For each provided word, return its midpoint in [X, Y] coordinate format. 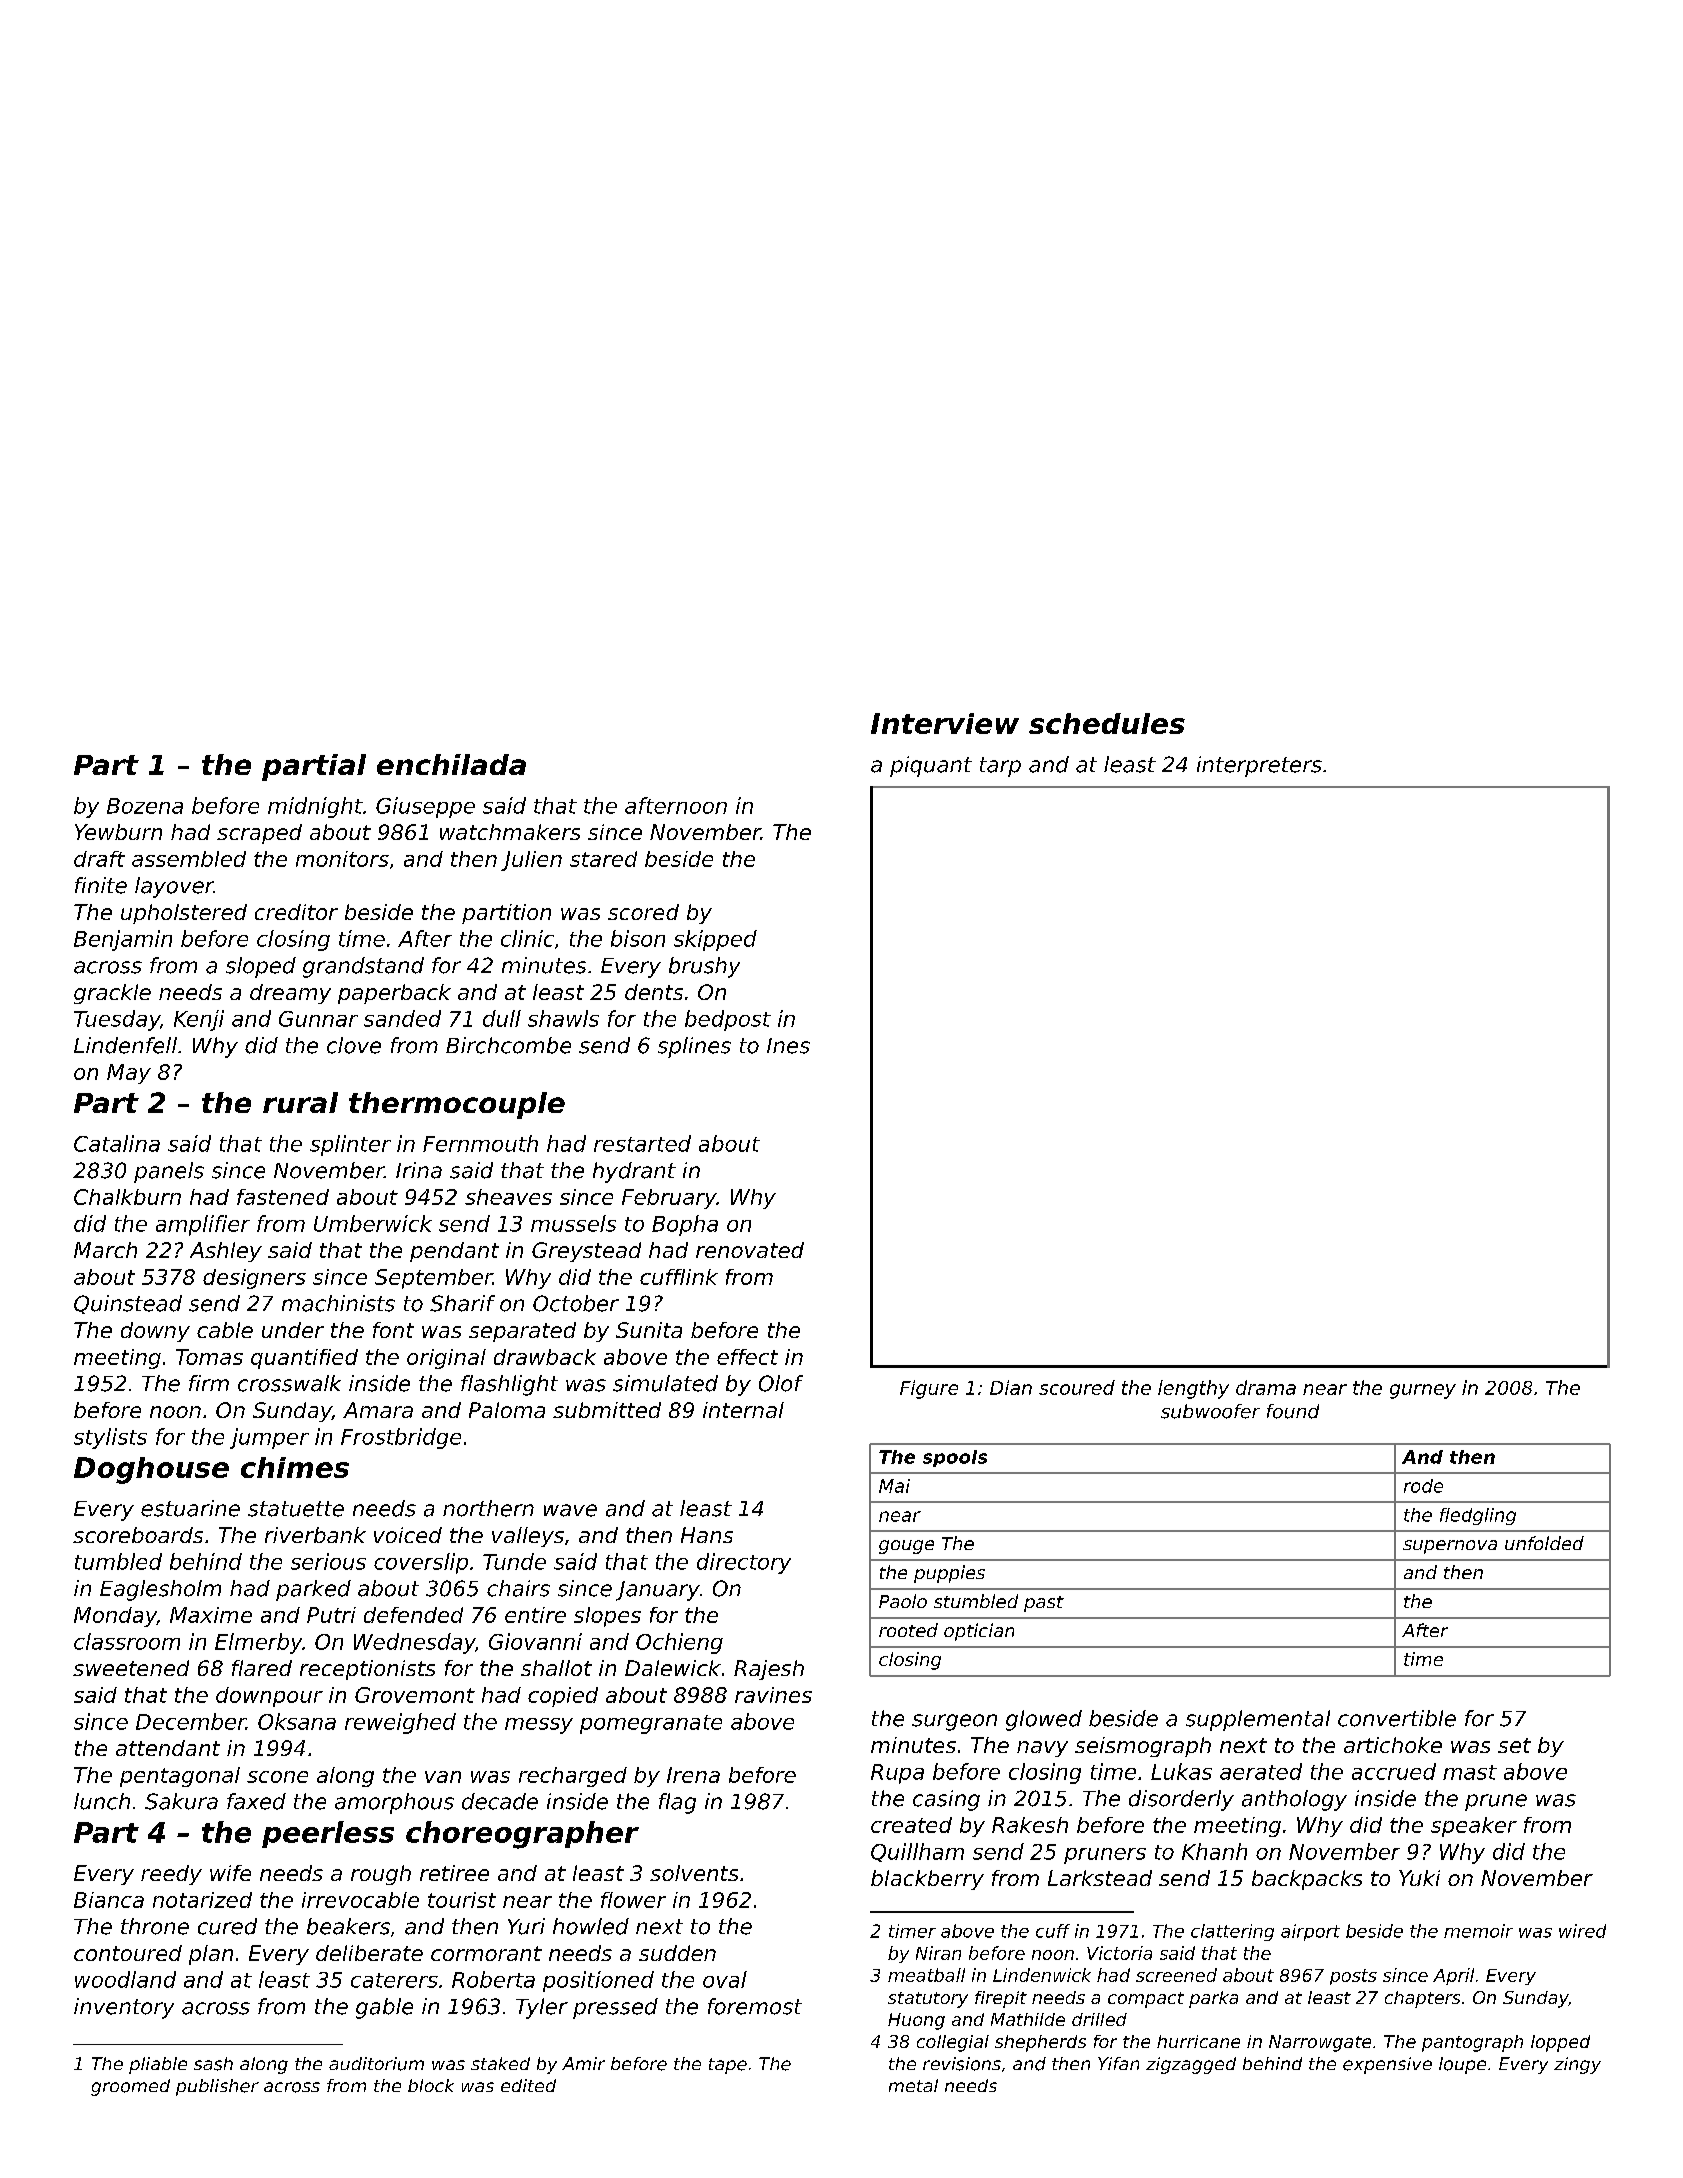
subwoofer [1210, 1411]
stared [603, 859]
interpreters [1259, 766]
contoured [128, 1953]
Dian [1011, 1387]
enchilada [451, 764]
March [105, 1250]
